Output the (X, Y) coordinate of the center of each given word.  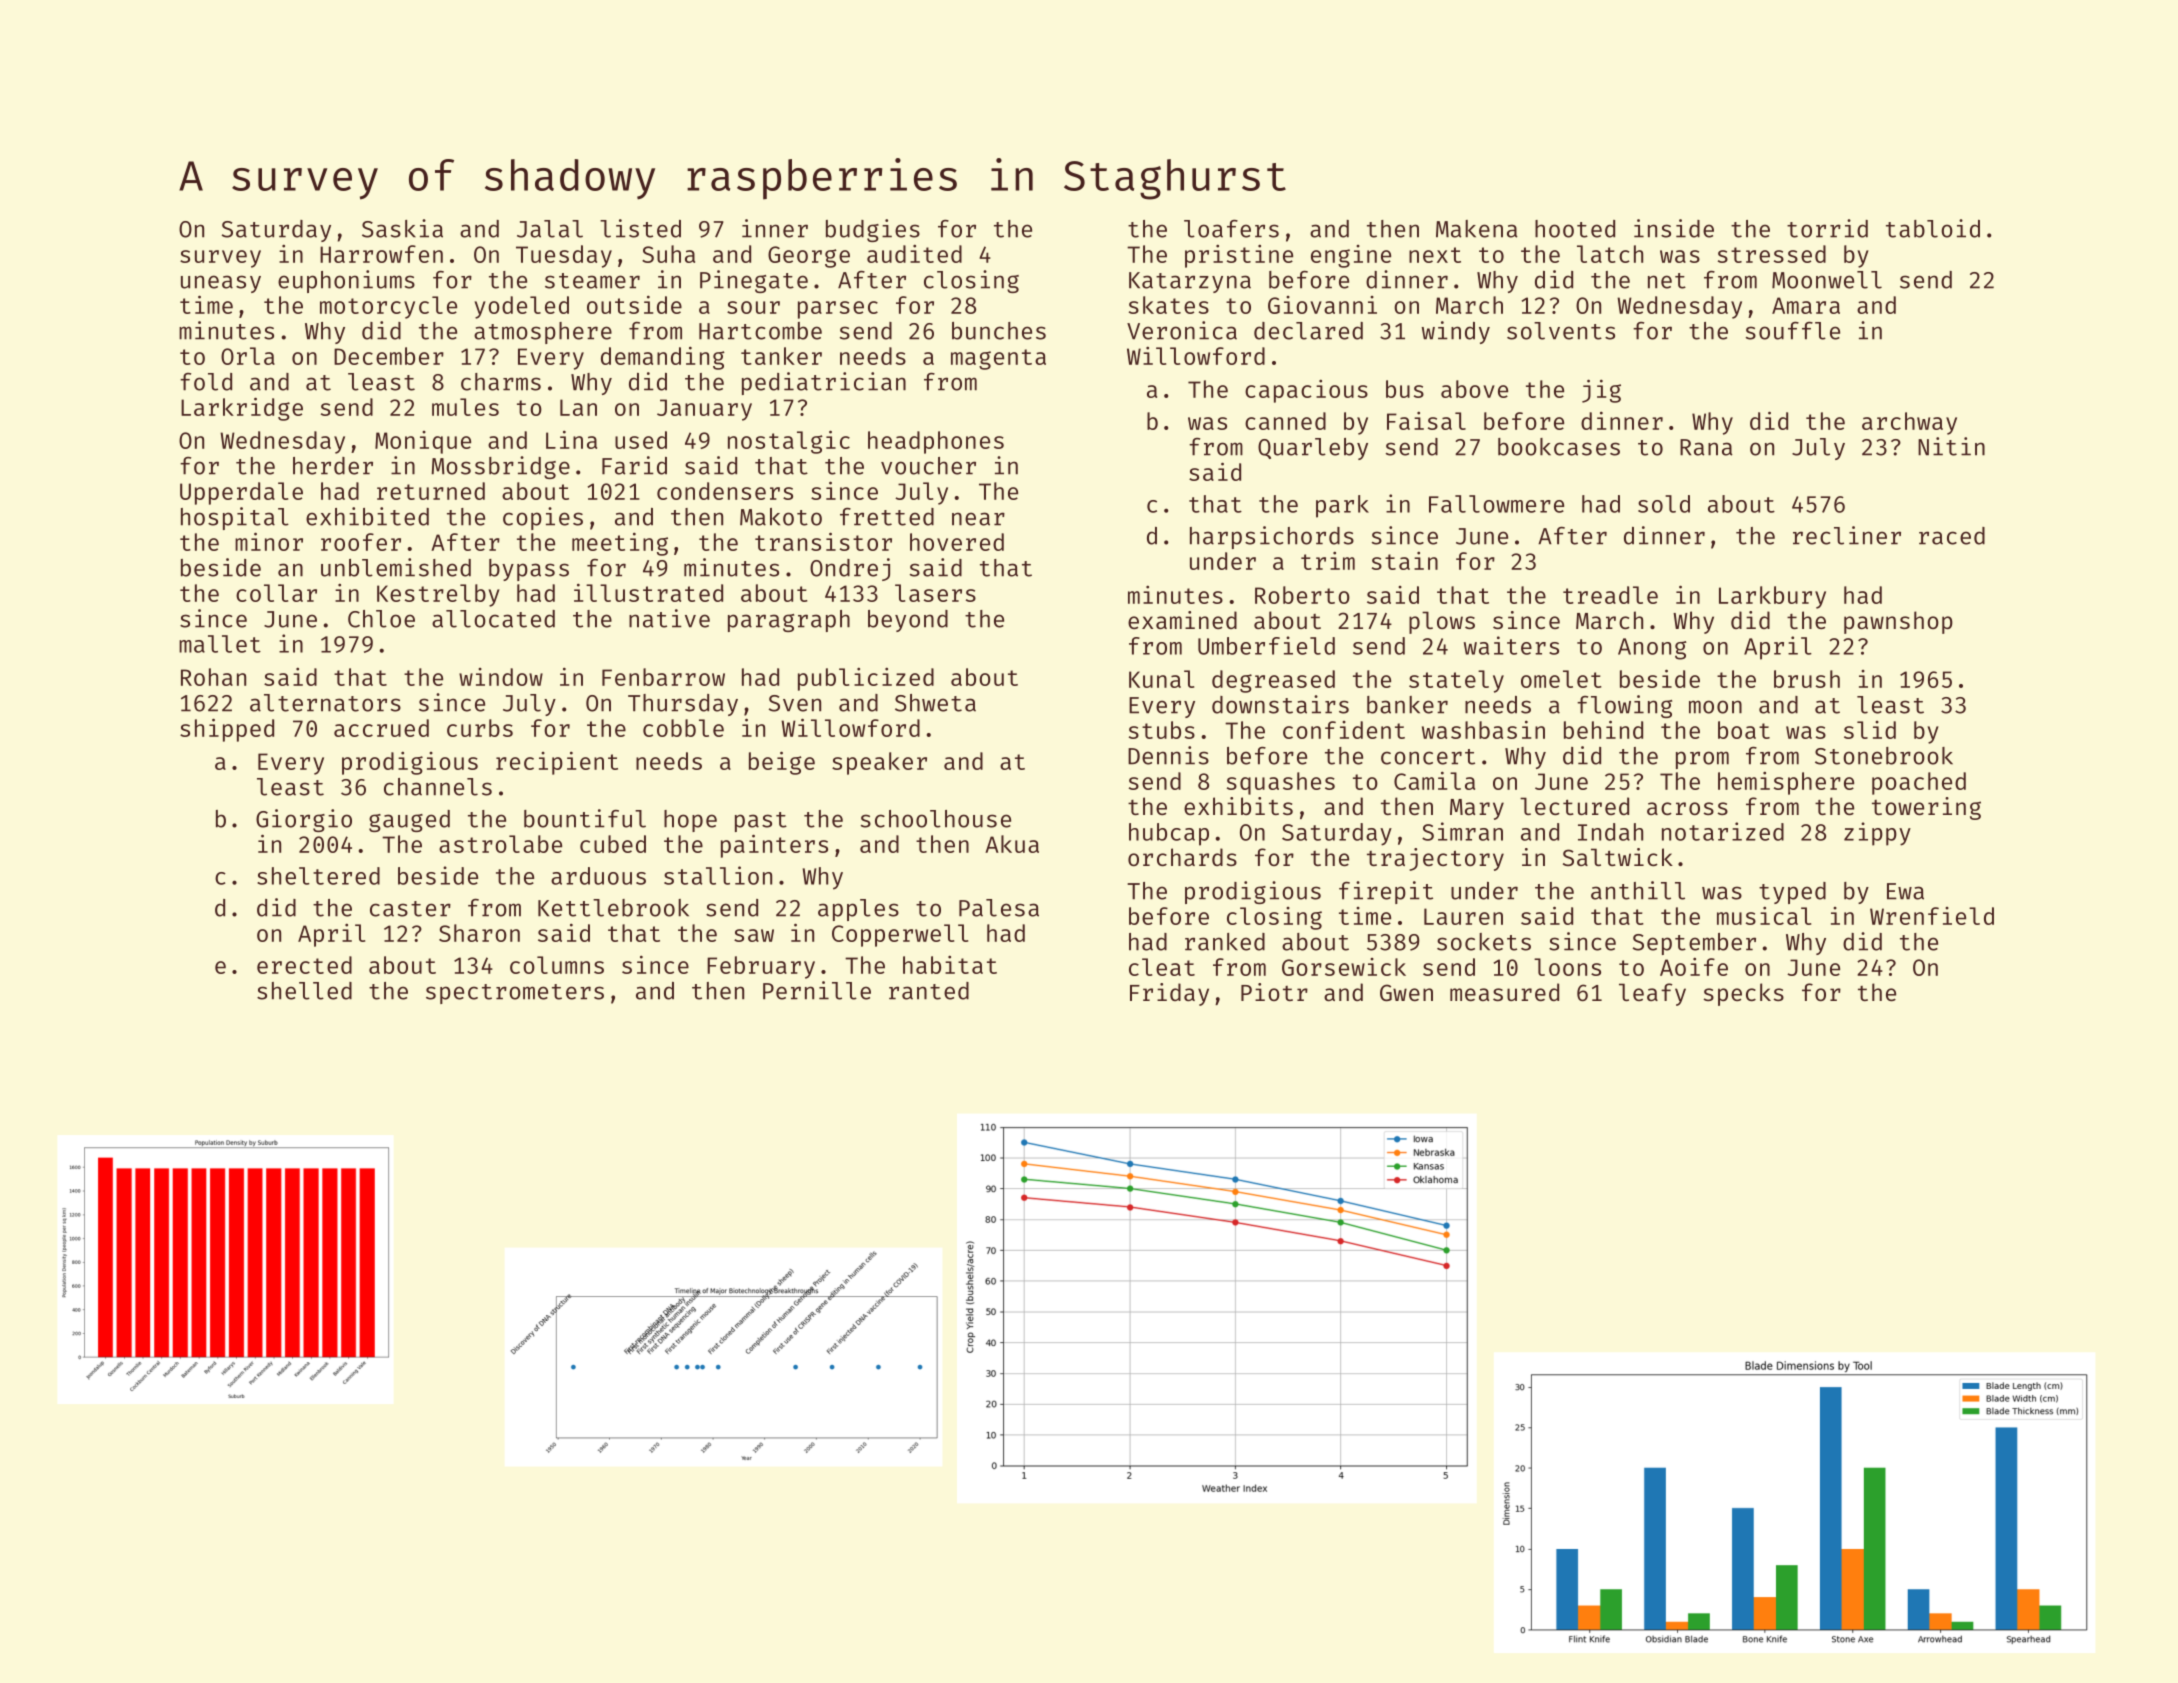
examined (1182, 620)
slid (1870, 730)
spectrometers (515, 994)
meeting (620, 544)
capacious (1306, 391)
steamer (592, 281)
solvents (1561, 331)
